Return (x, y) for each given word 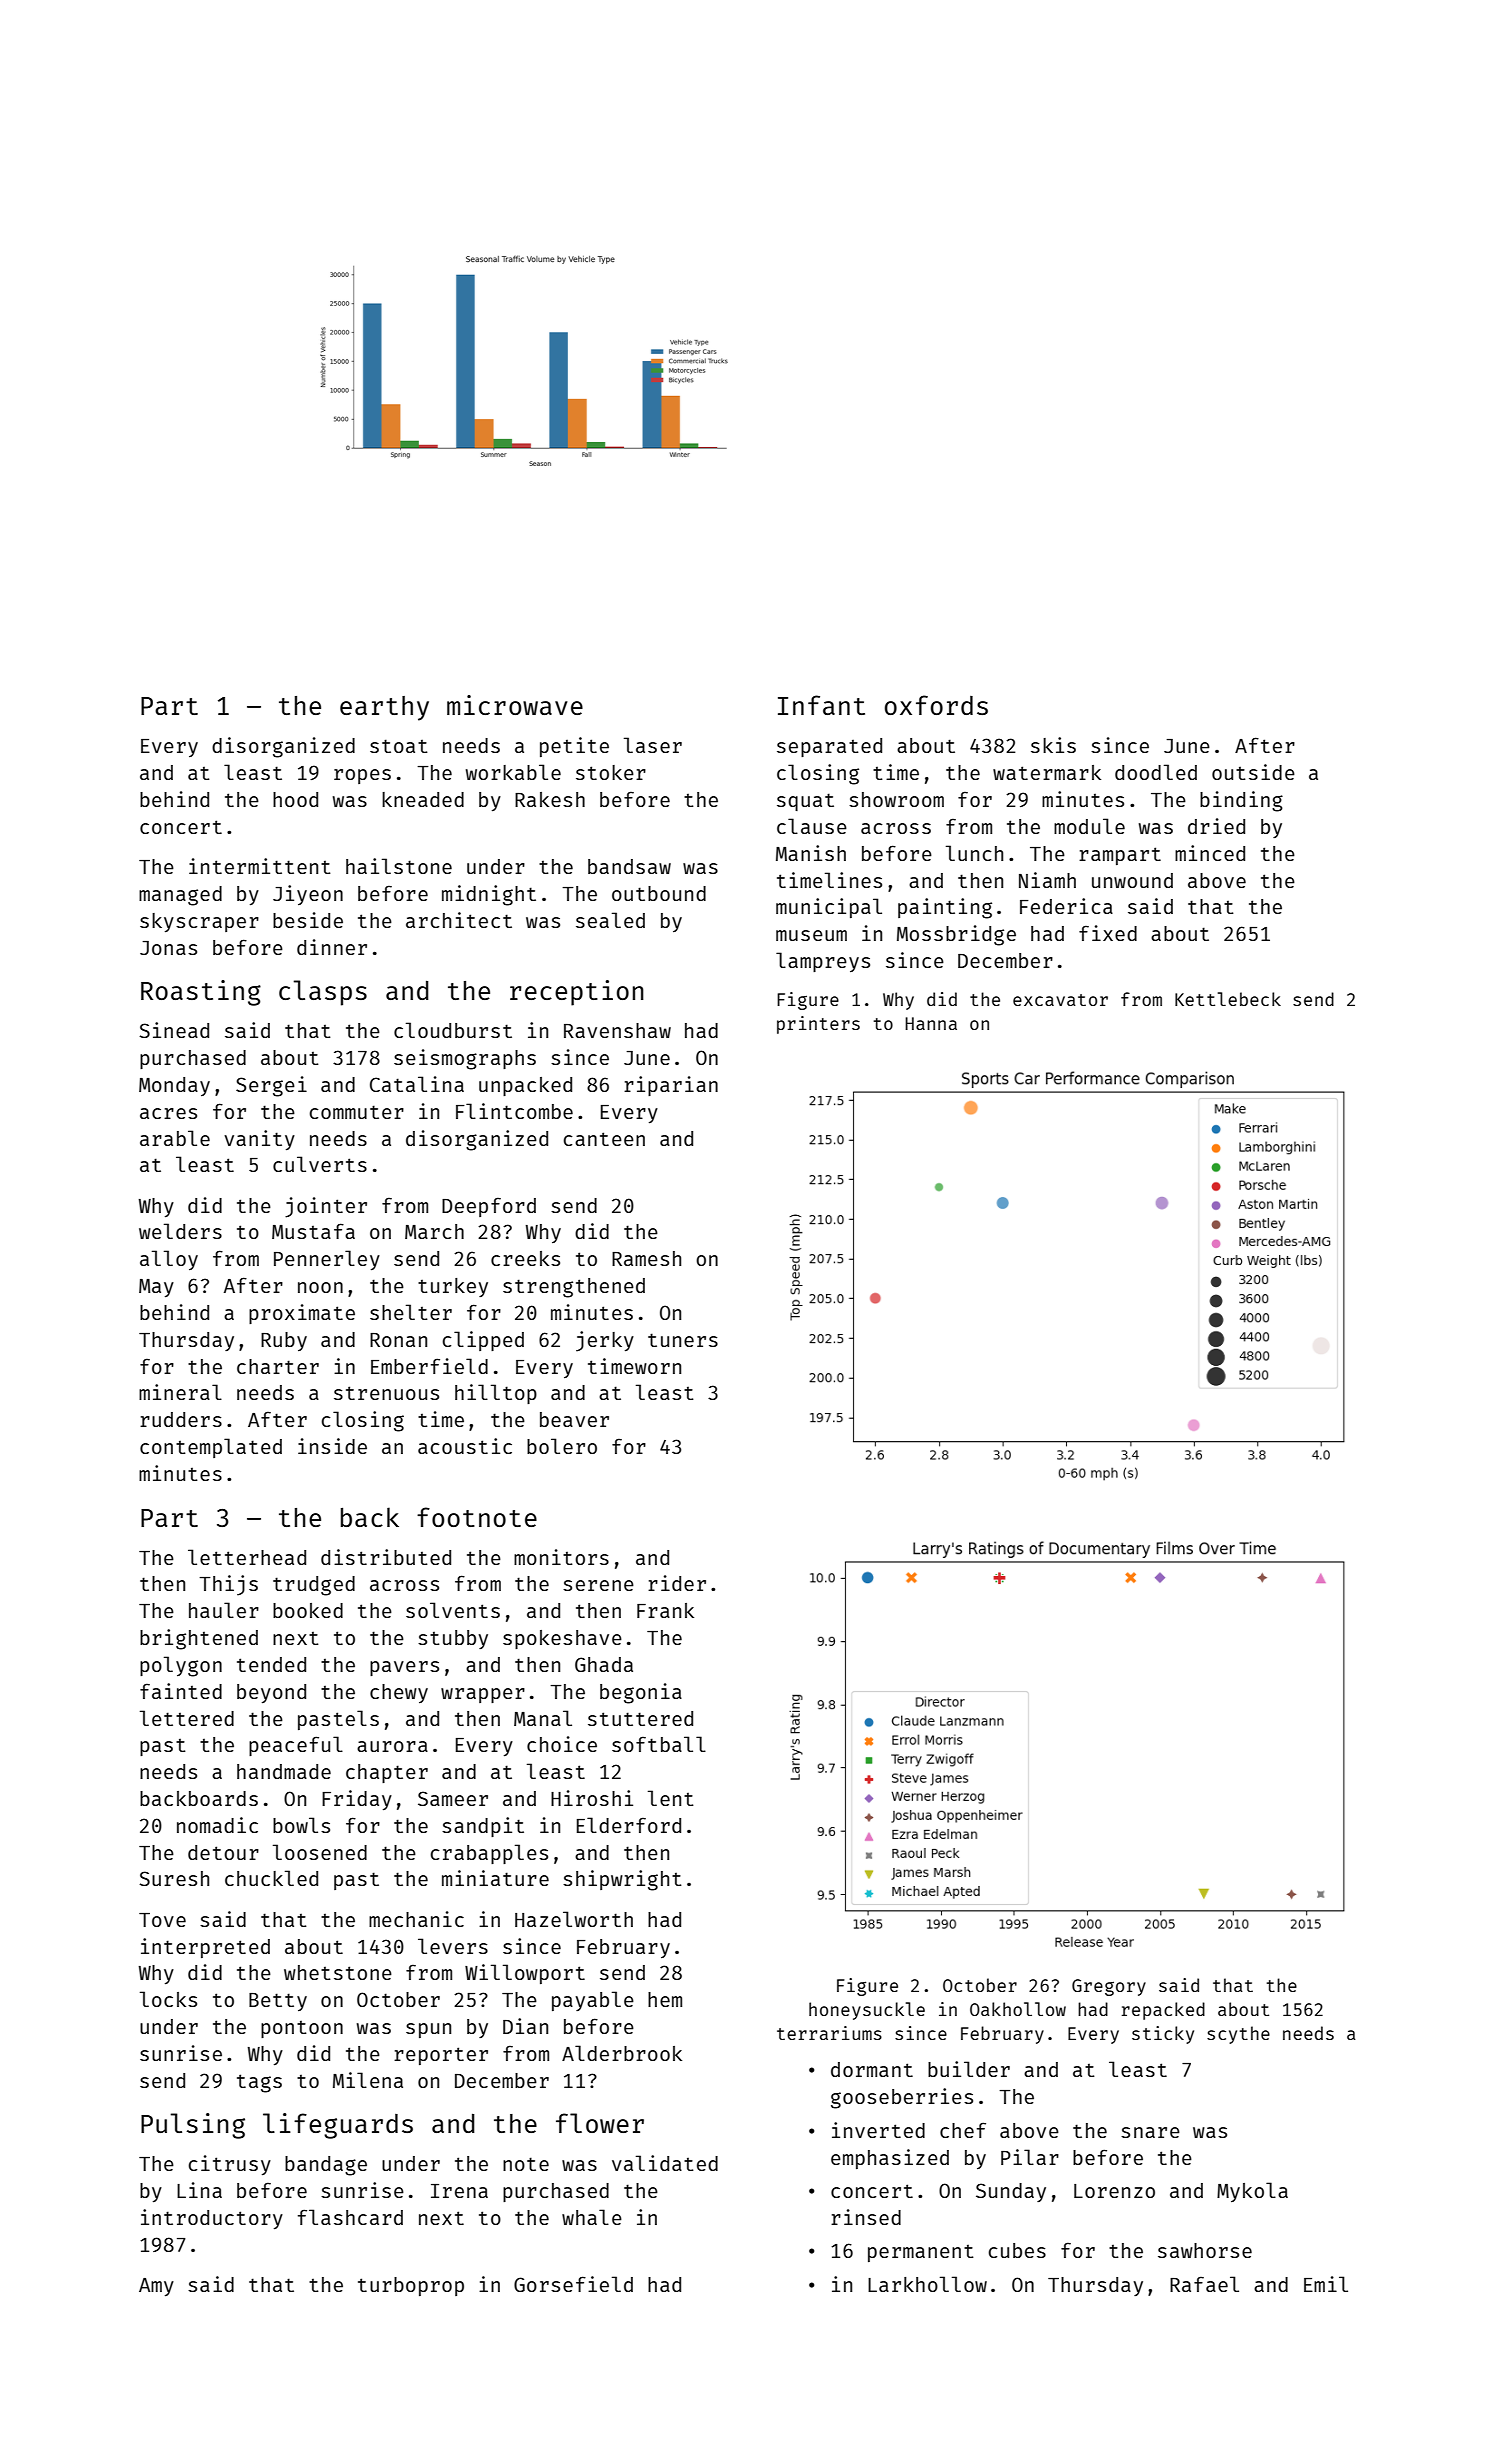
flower (600, 2123)
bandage (326, 2166)
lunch (974, 853)
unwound (1132, 880)
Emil (1326, 2284)
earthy (384, 708)
